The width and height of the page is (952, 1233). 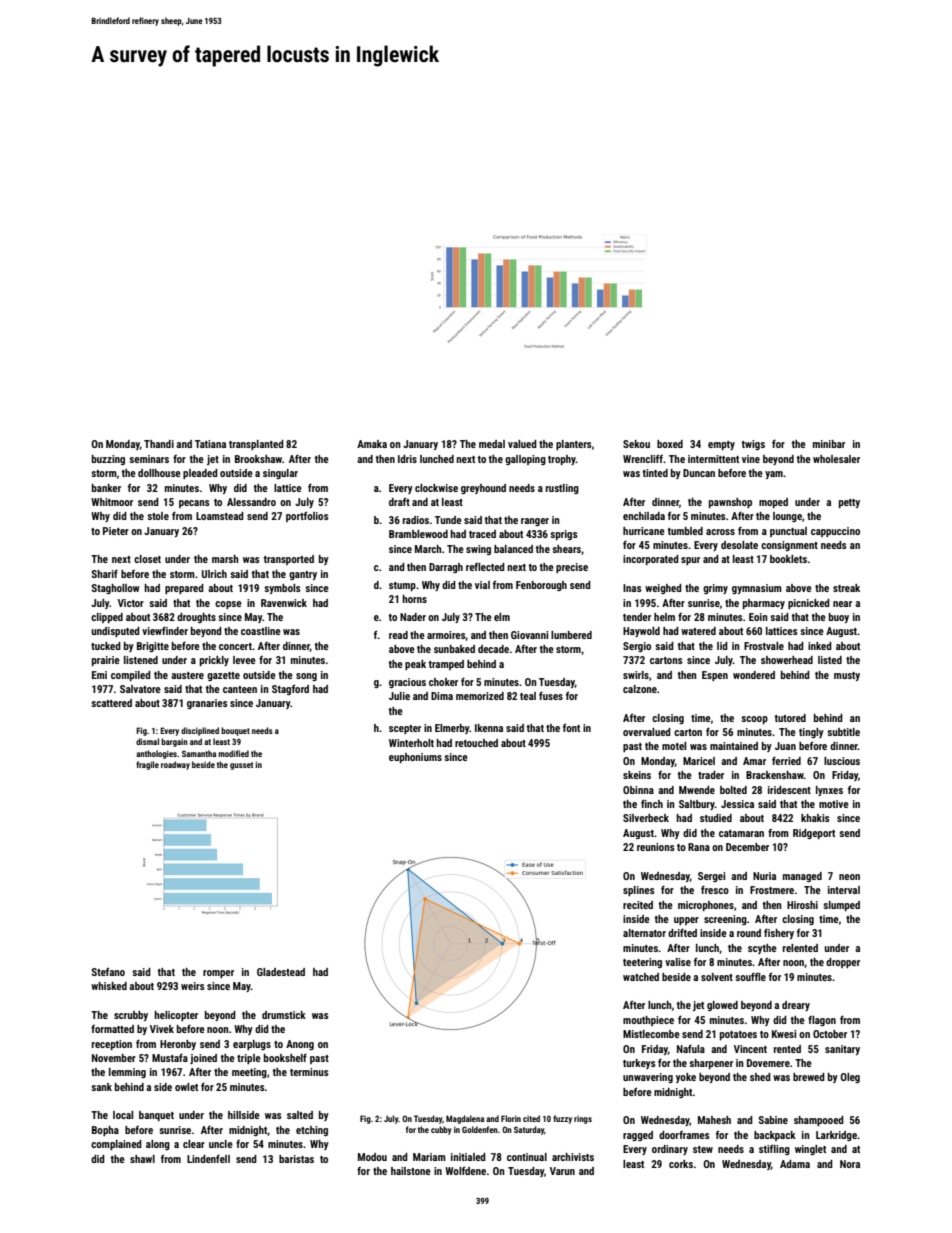 What do you see at coordinates (753, 445) in the page?
I see `twigs` at bounding box center [753, 445].
